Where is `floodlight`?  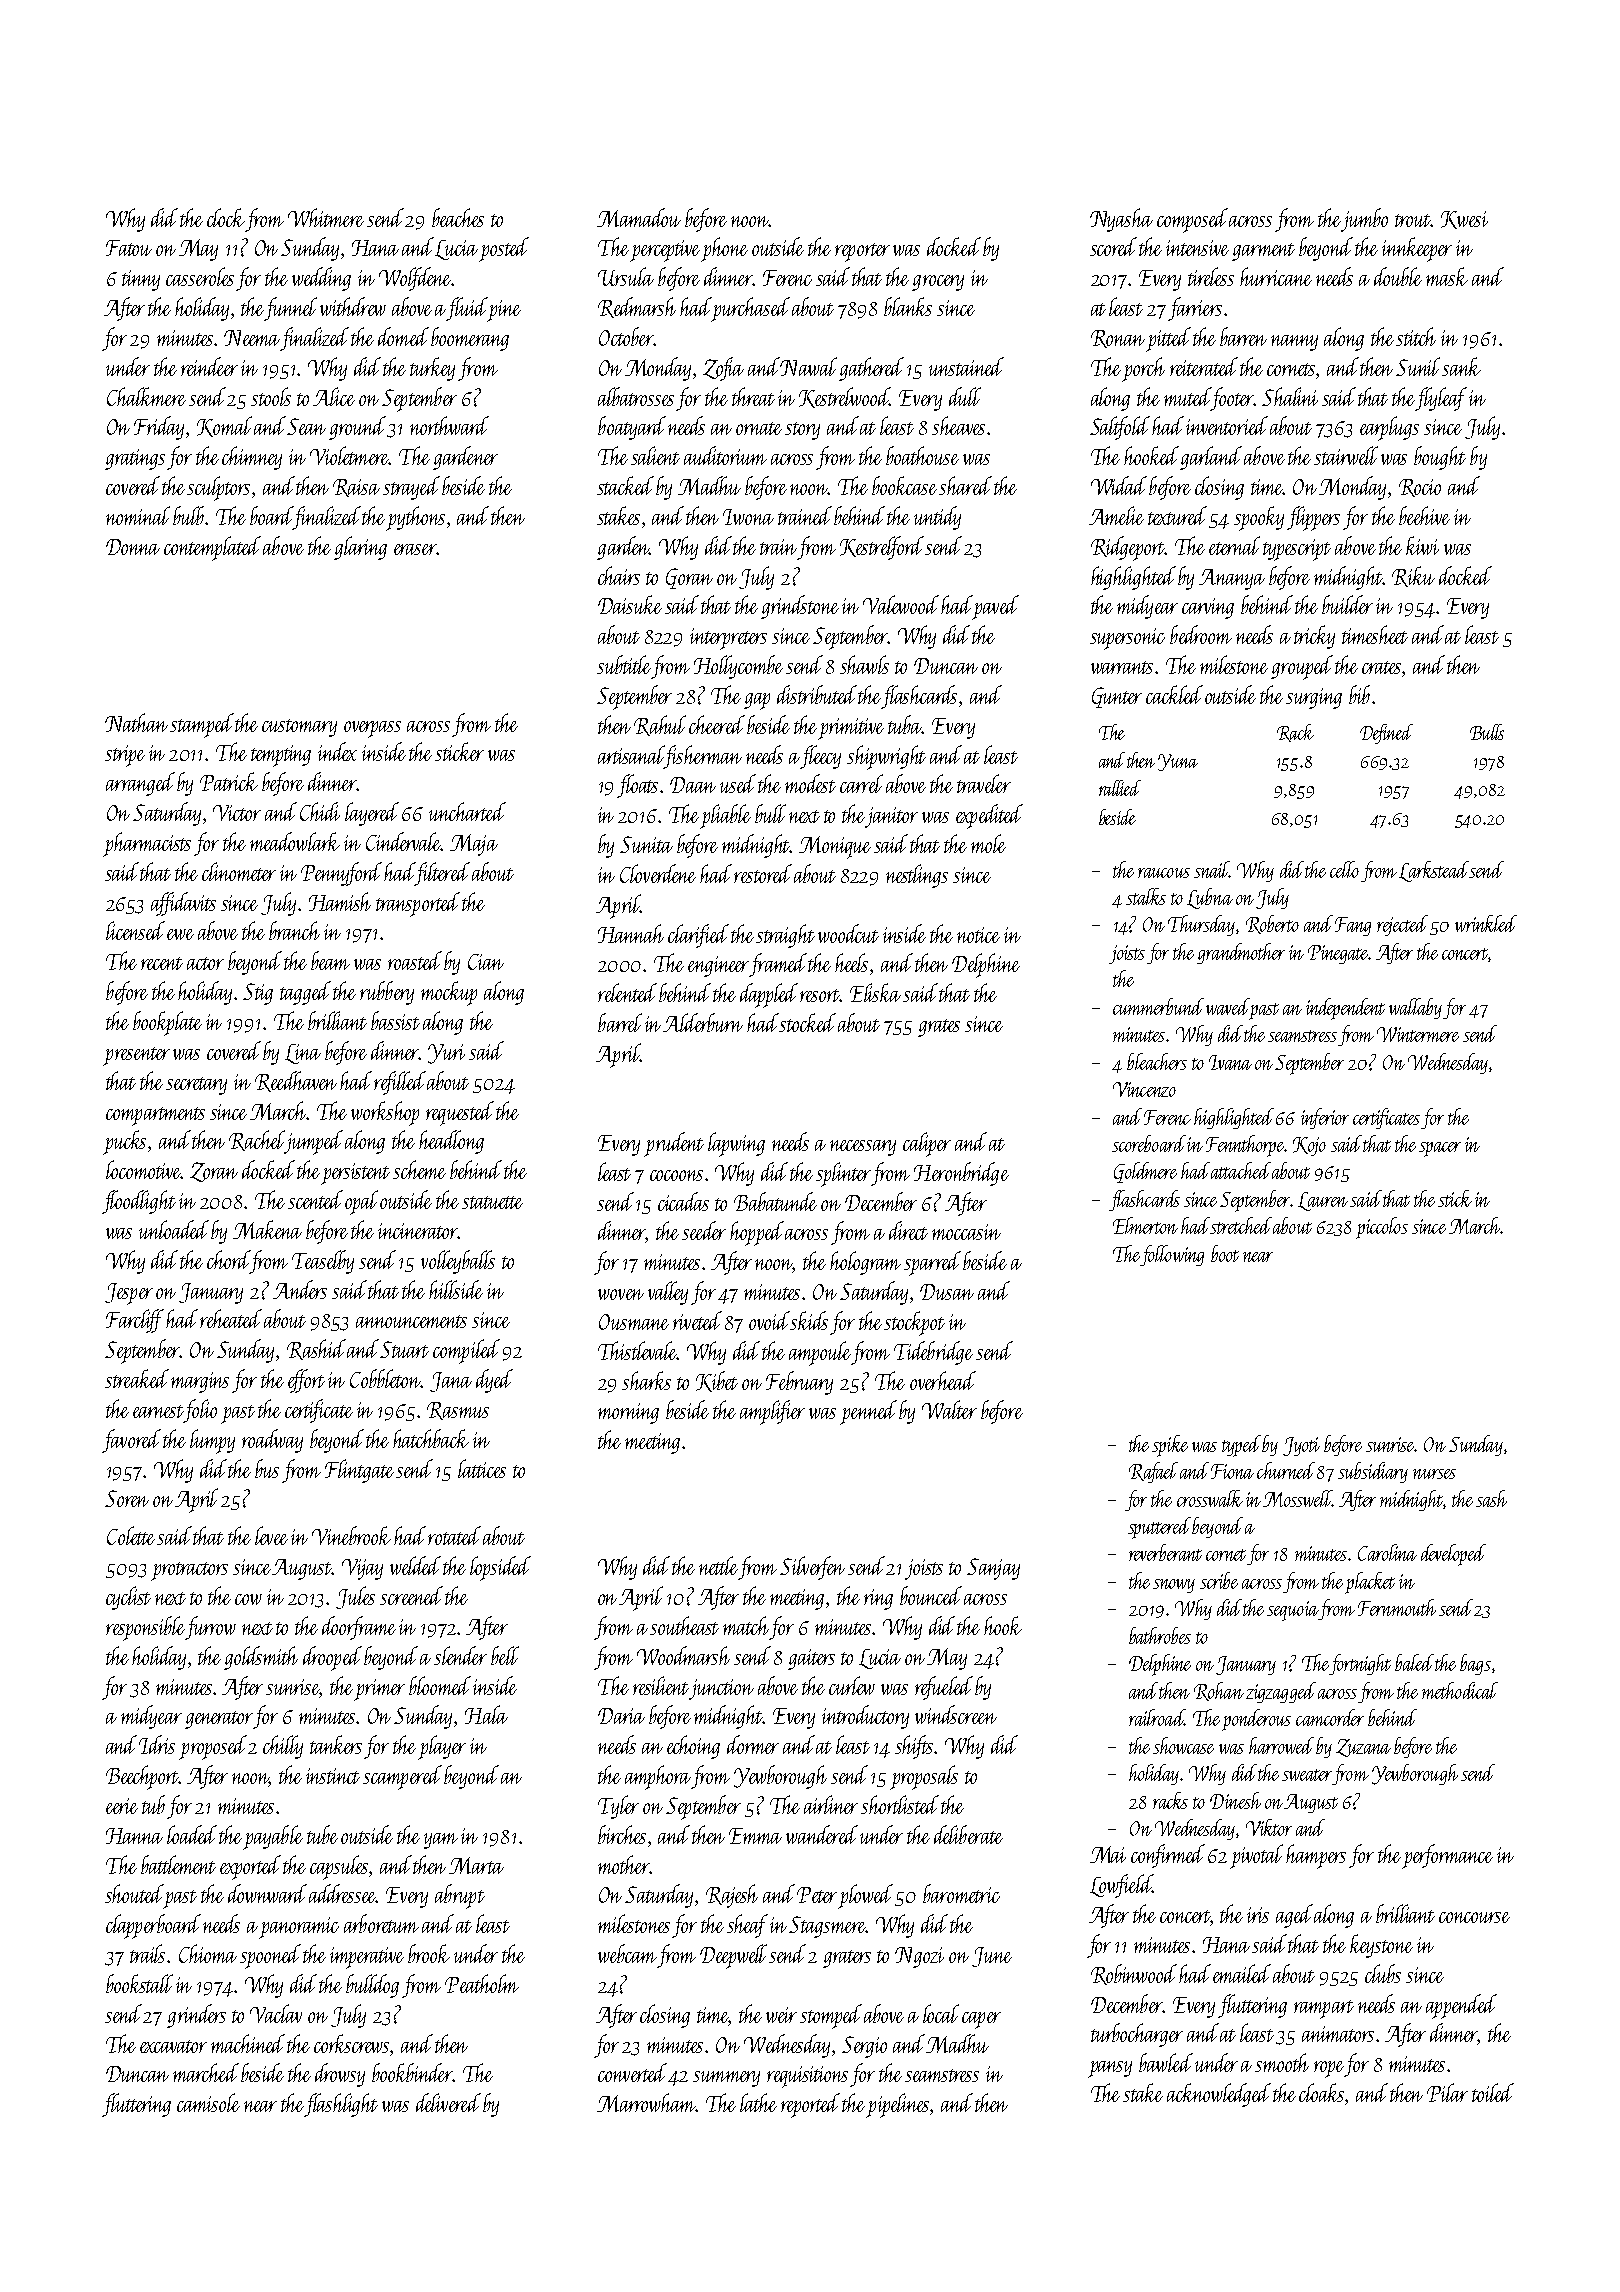
floodlight is located at coordinates (139, 1202).
